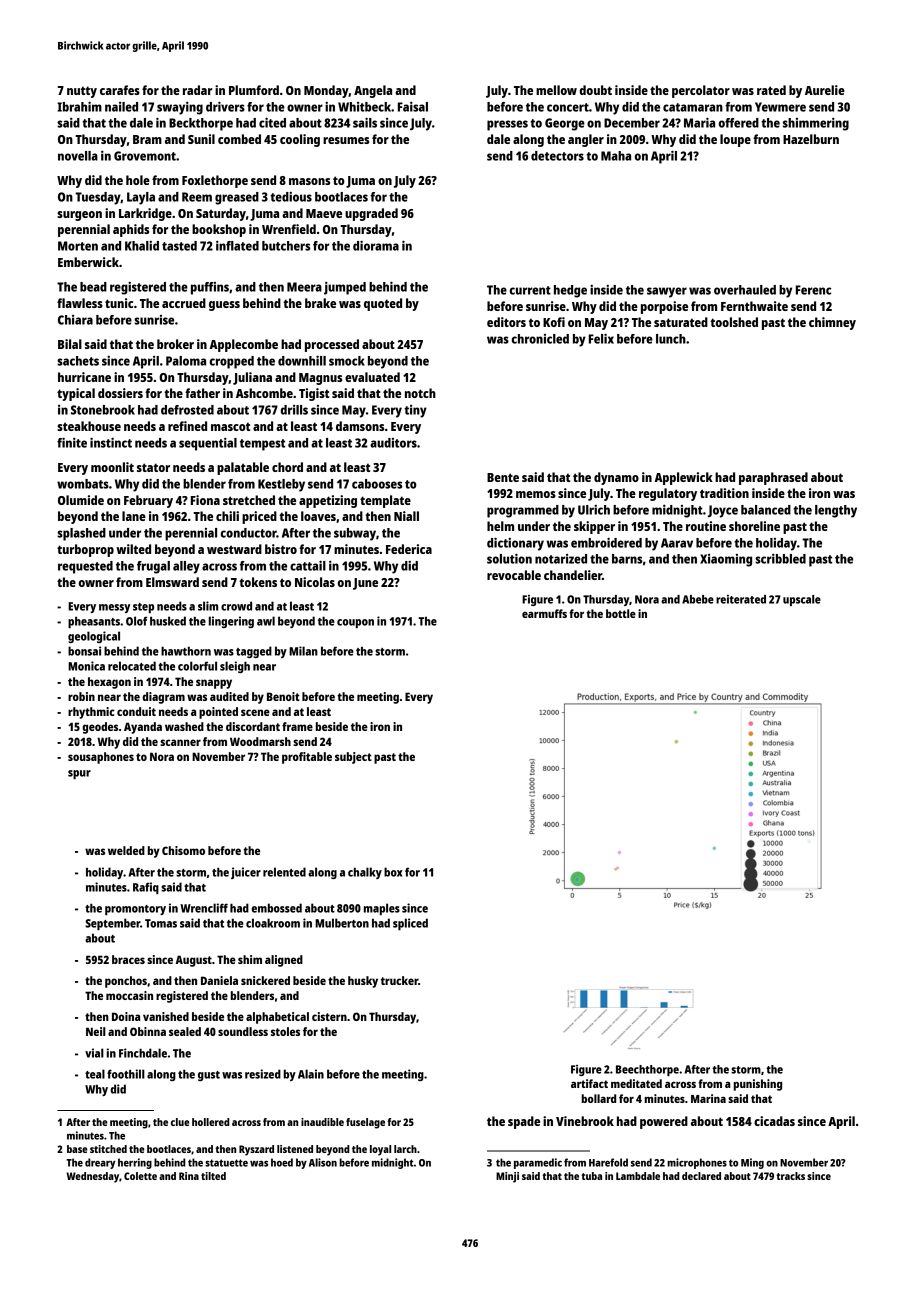 The height and width of the screenshot is (1314, 924). I want to click on Angela, so click(373, 91).
